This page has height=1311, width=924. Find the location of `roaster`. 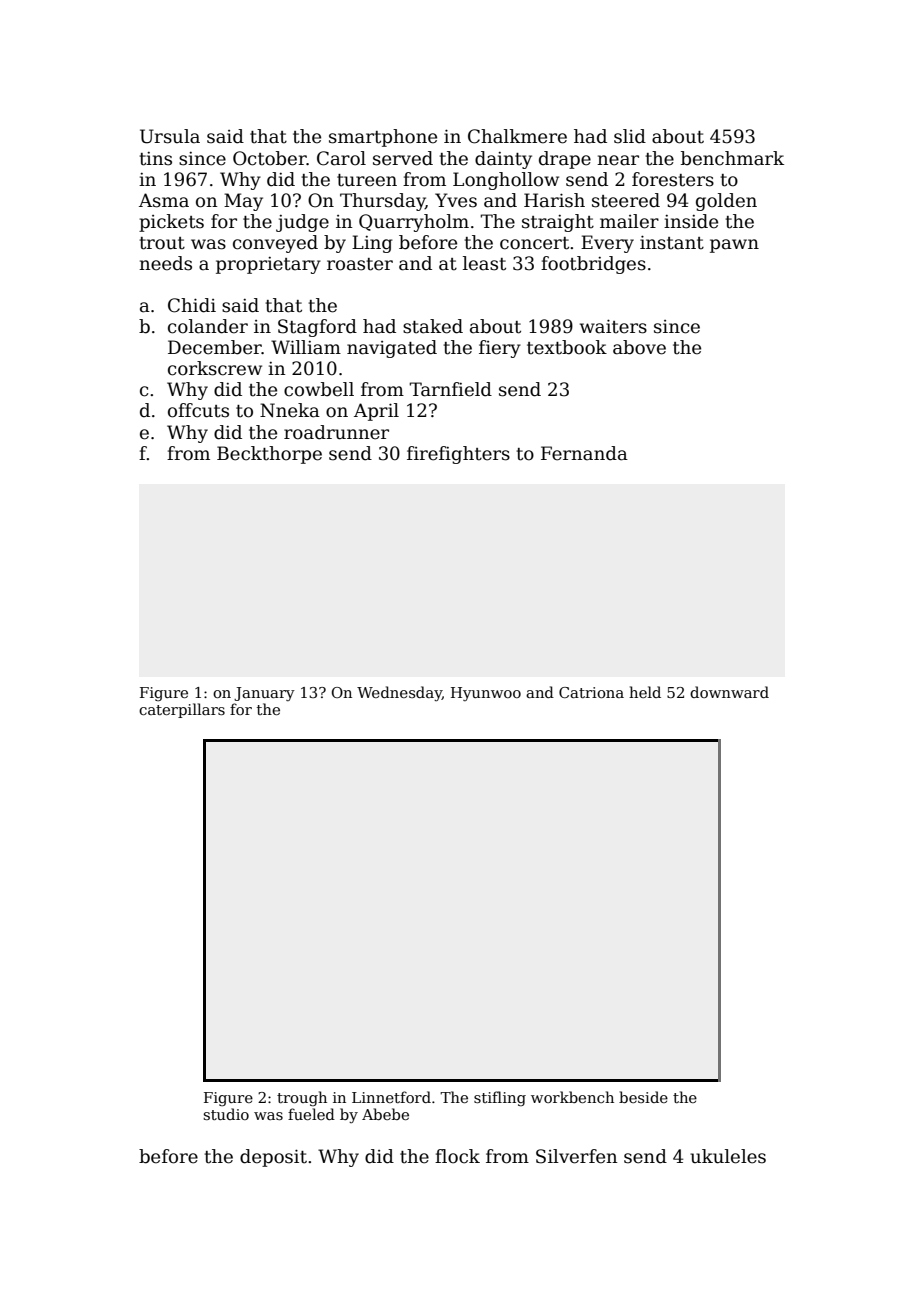

roaster is located at coordinates (360, 264).
